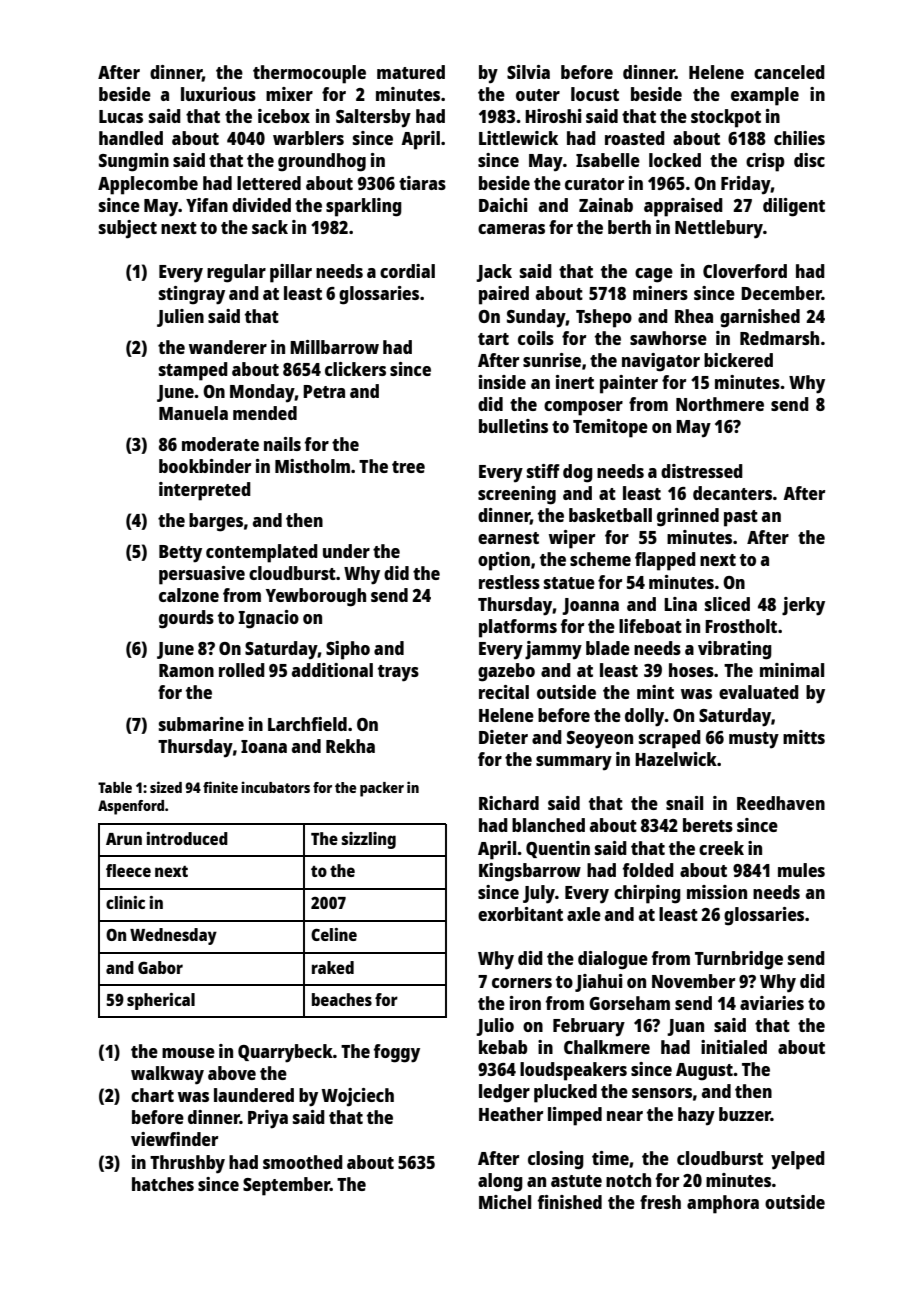 This page has width=924, height=1311. Describe the element at coordinates (286, 1186) in the page. I see `September` at that location.
